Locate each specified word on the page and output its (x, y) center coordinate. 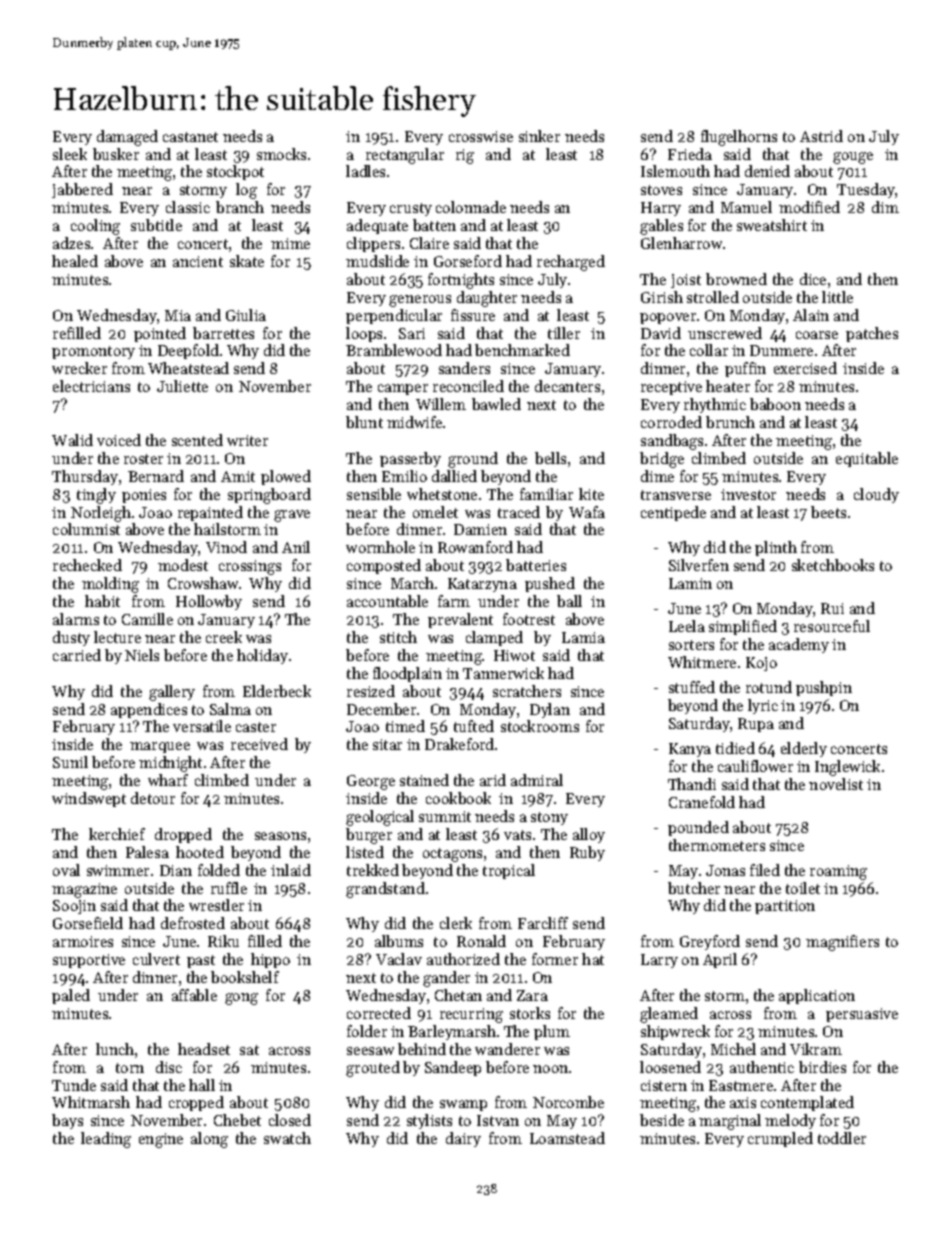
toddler (842, 1138)
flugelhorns (739, 138)
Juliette (182, 386)
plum (552, 1032)
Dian (176, 870)
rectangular (405, 156)
